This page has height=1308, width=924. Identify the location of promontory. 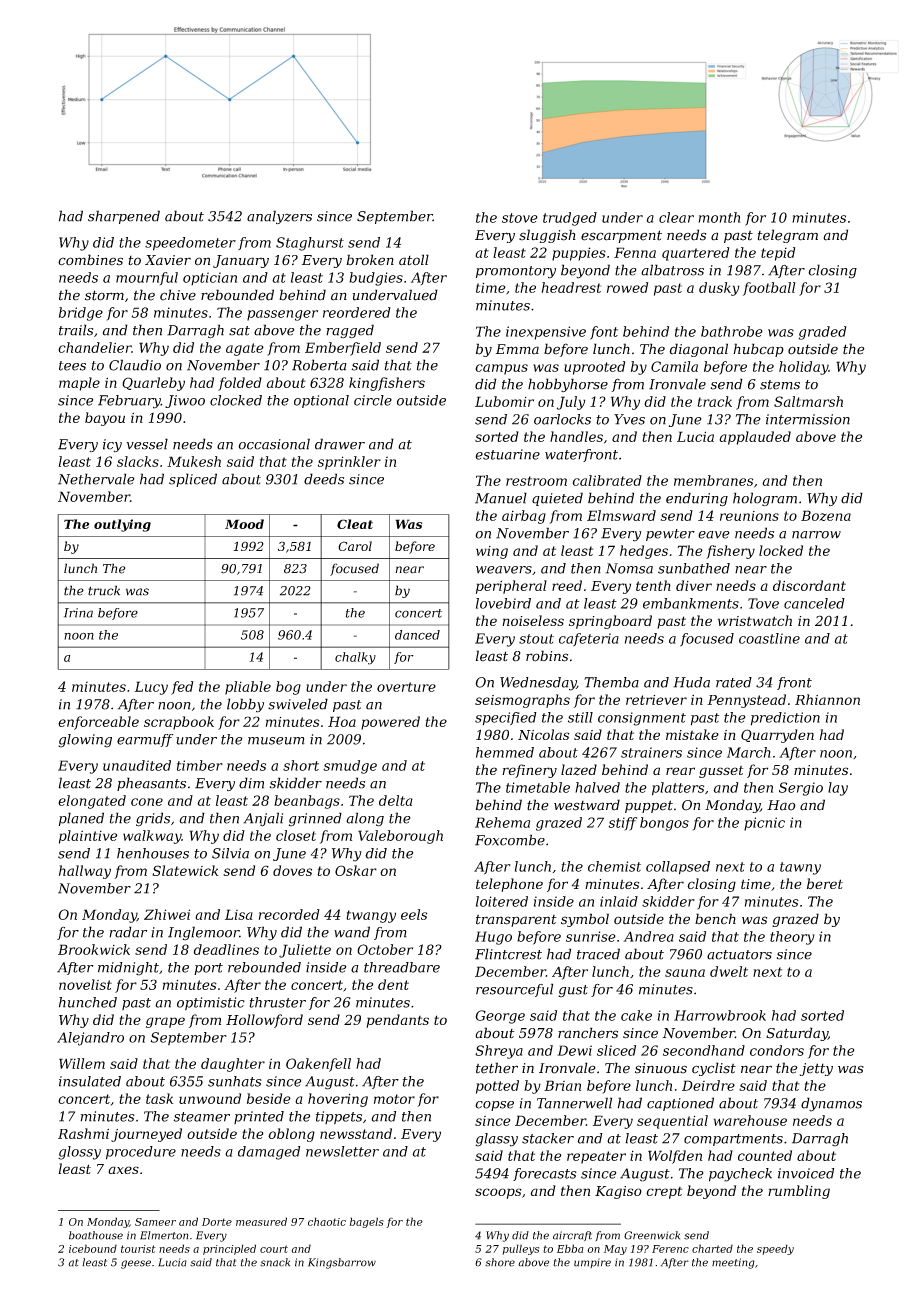
(516, 272).
